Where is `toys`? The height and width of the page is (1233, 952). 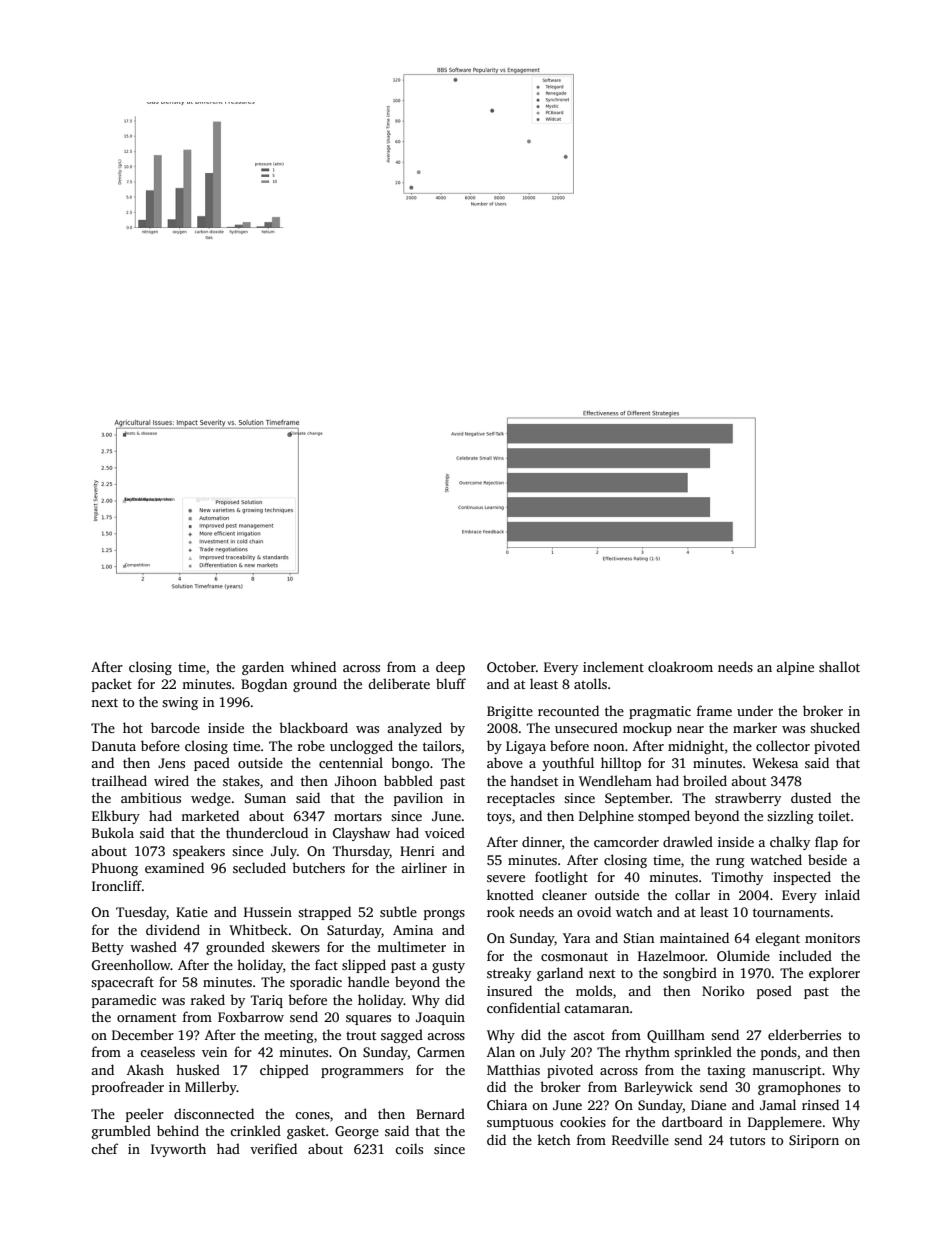
toys is located at coordinates (499, 818).
